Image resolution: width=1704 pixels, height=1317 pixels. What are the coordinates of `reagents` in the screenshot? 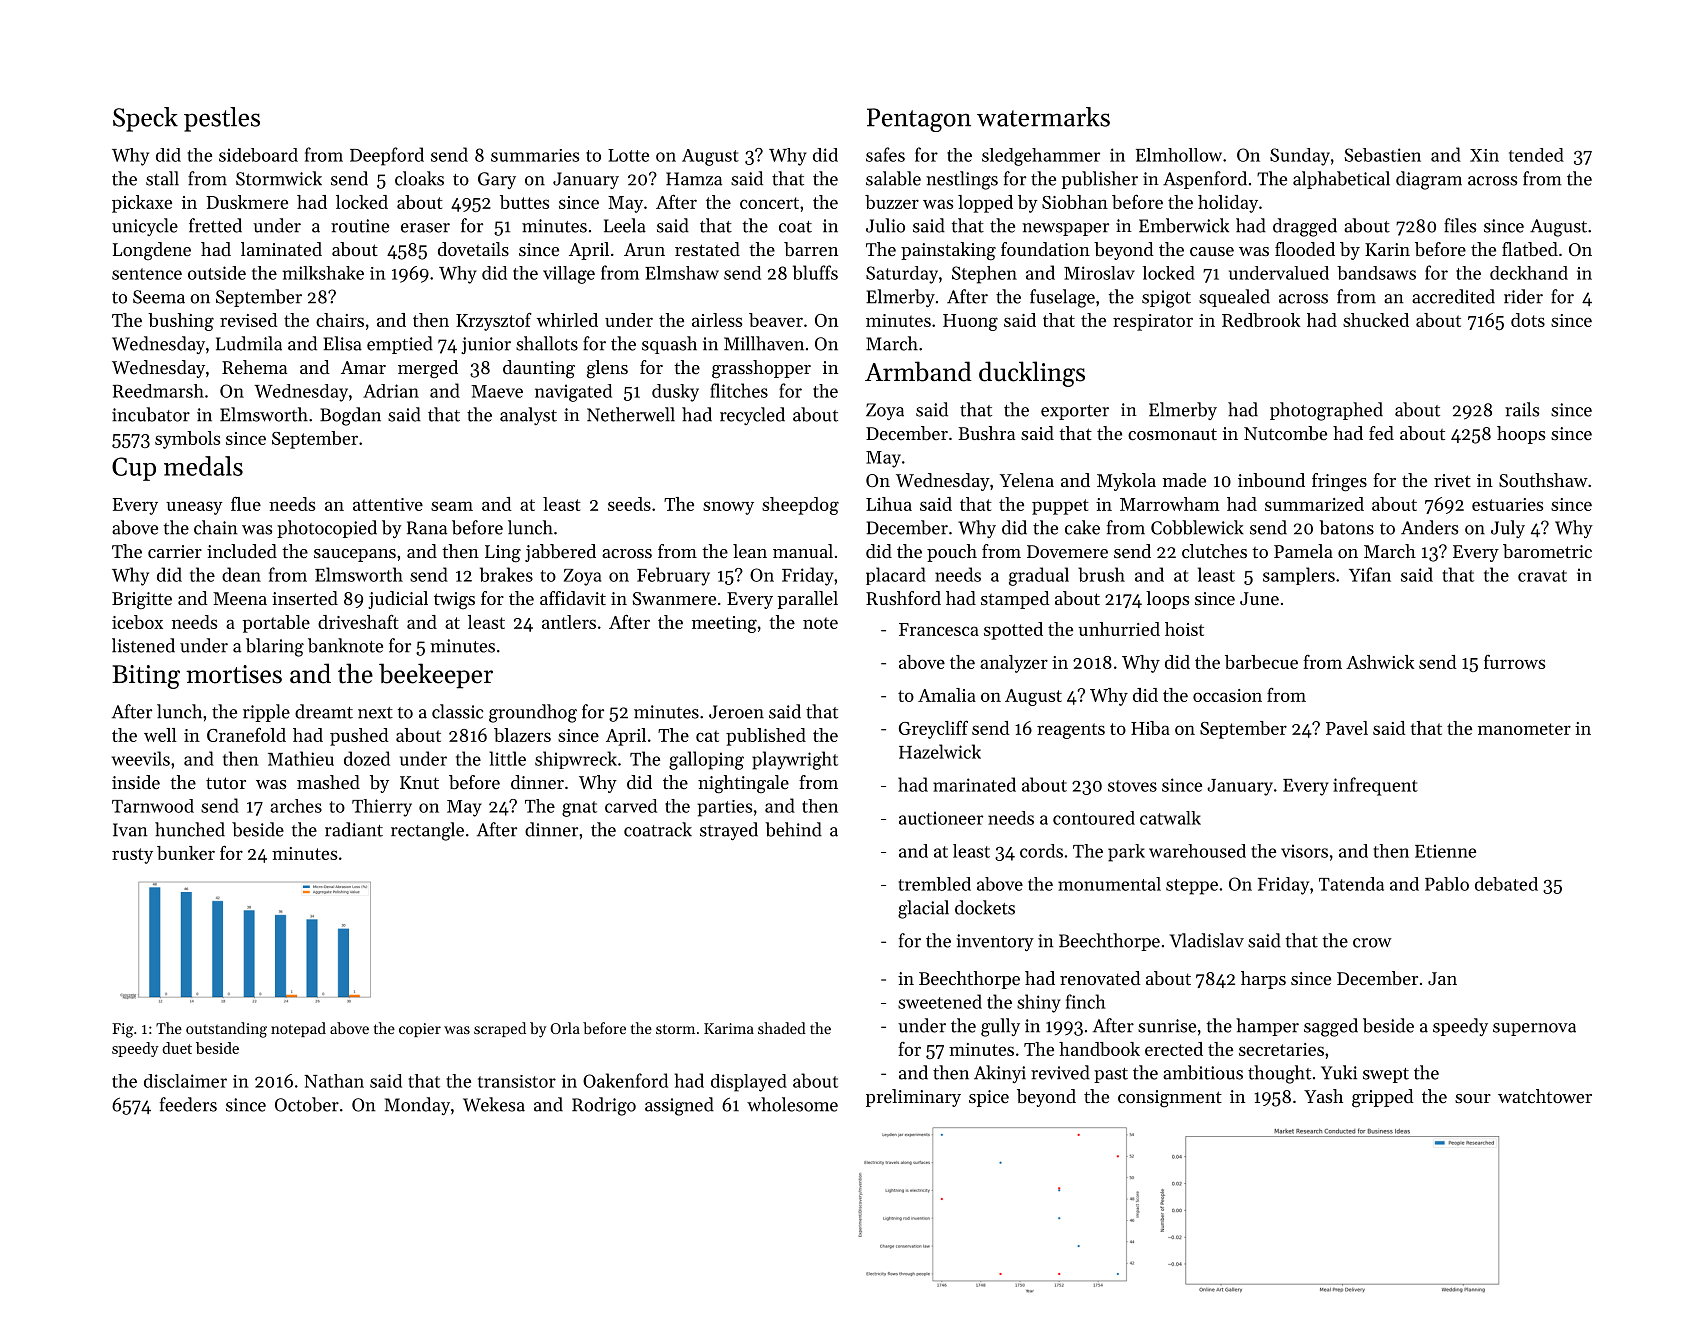 It's located at (1071, 731).
